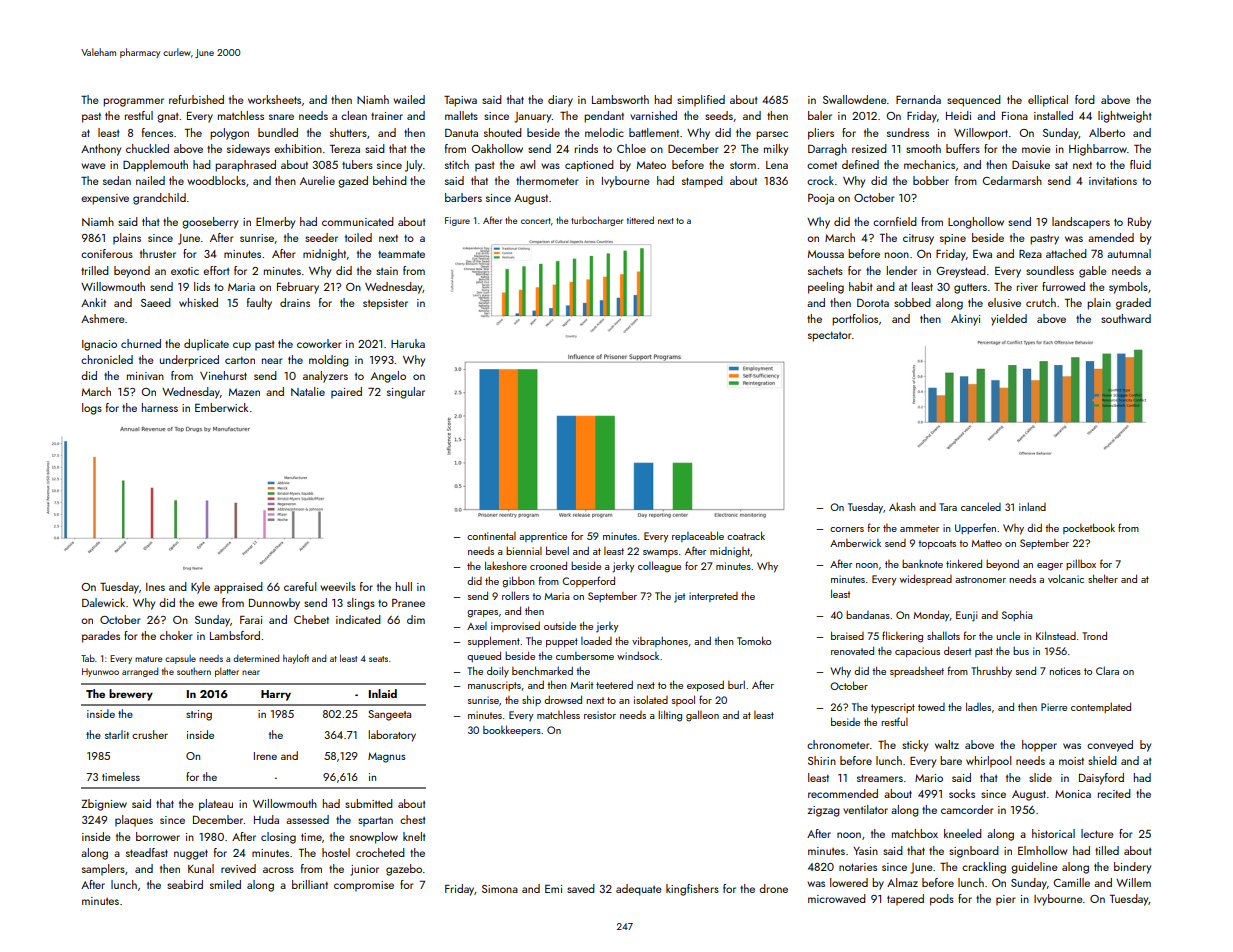  Describe the element at coordinates (229, 134) in the image. I see `polygon` at that location.
